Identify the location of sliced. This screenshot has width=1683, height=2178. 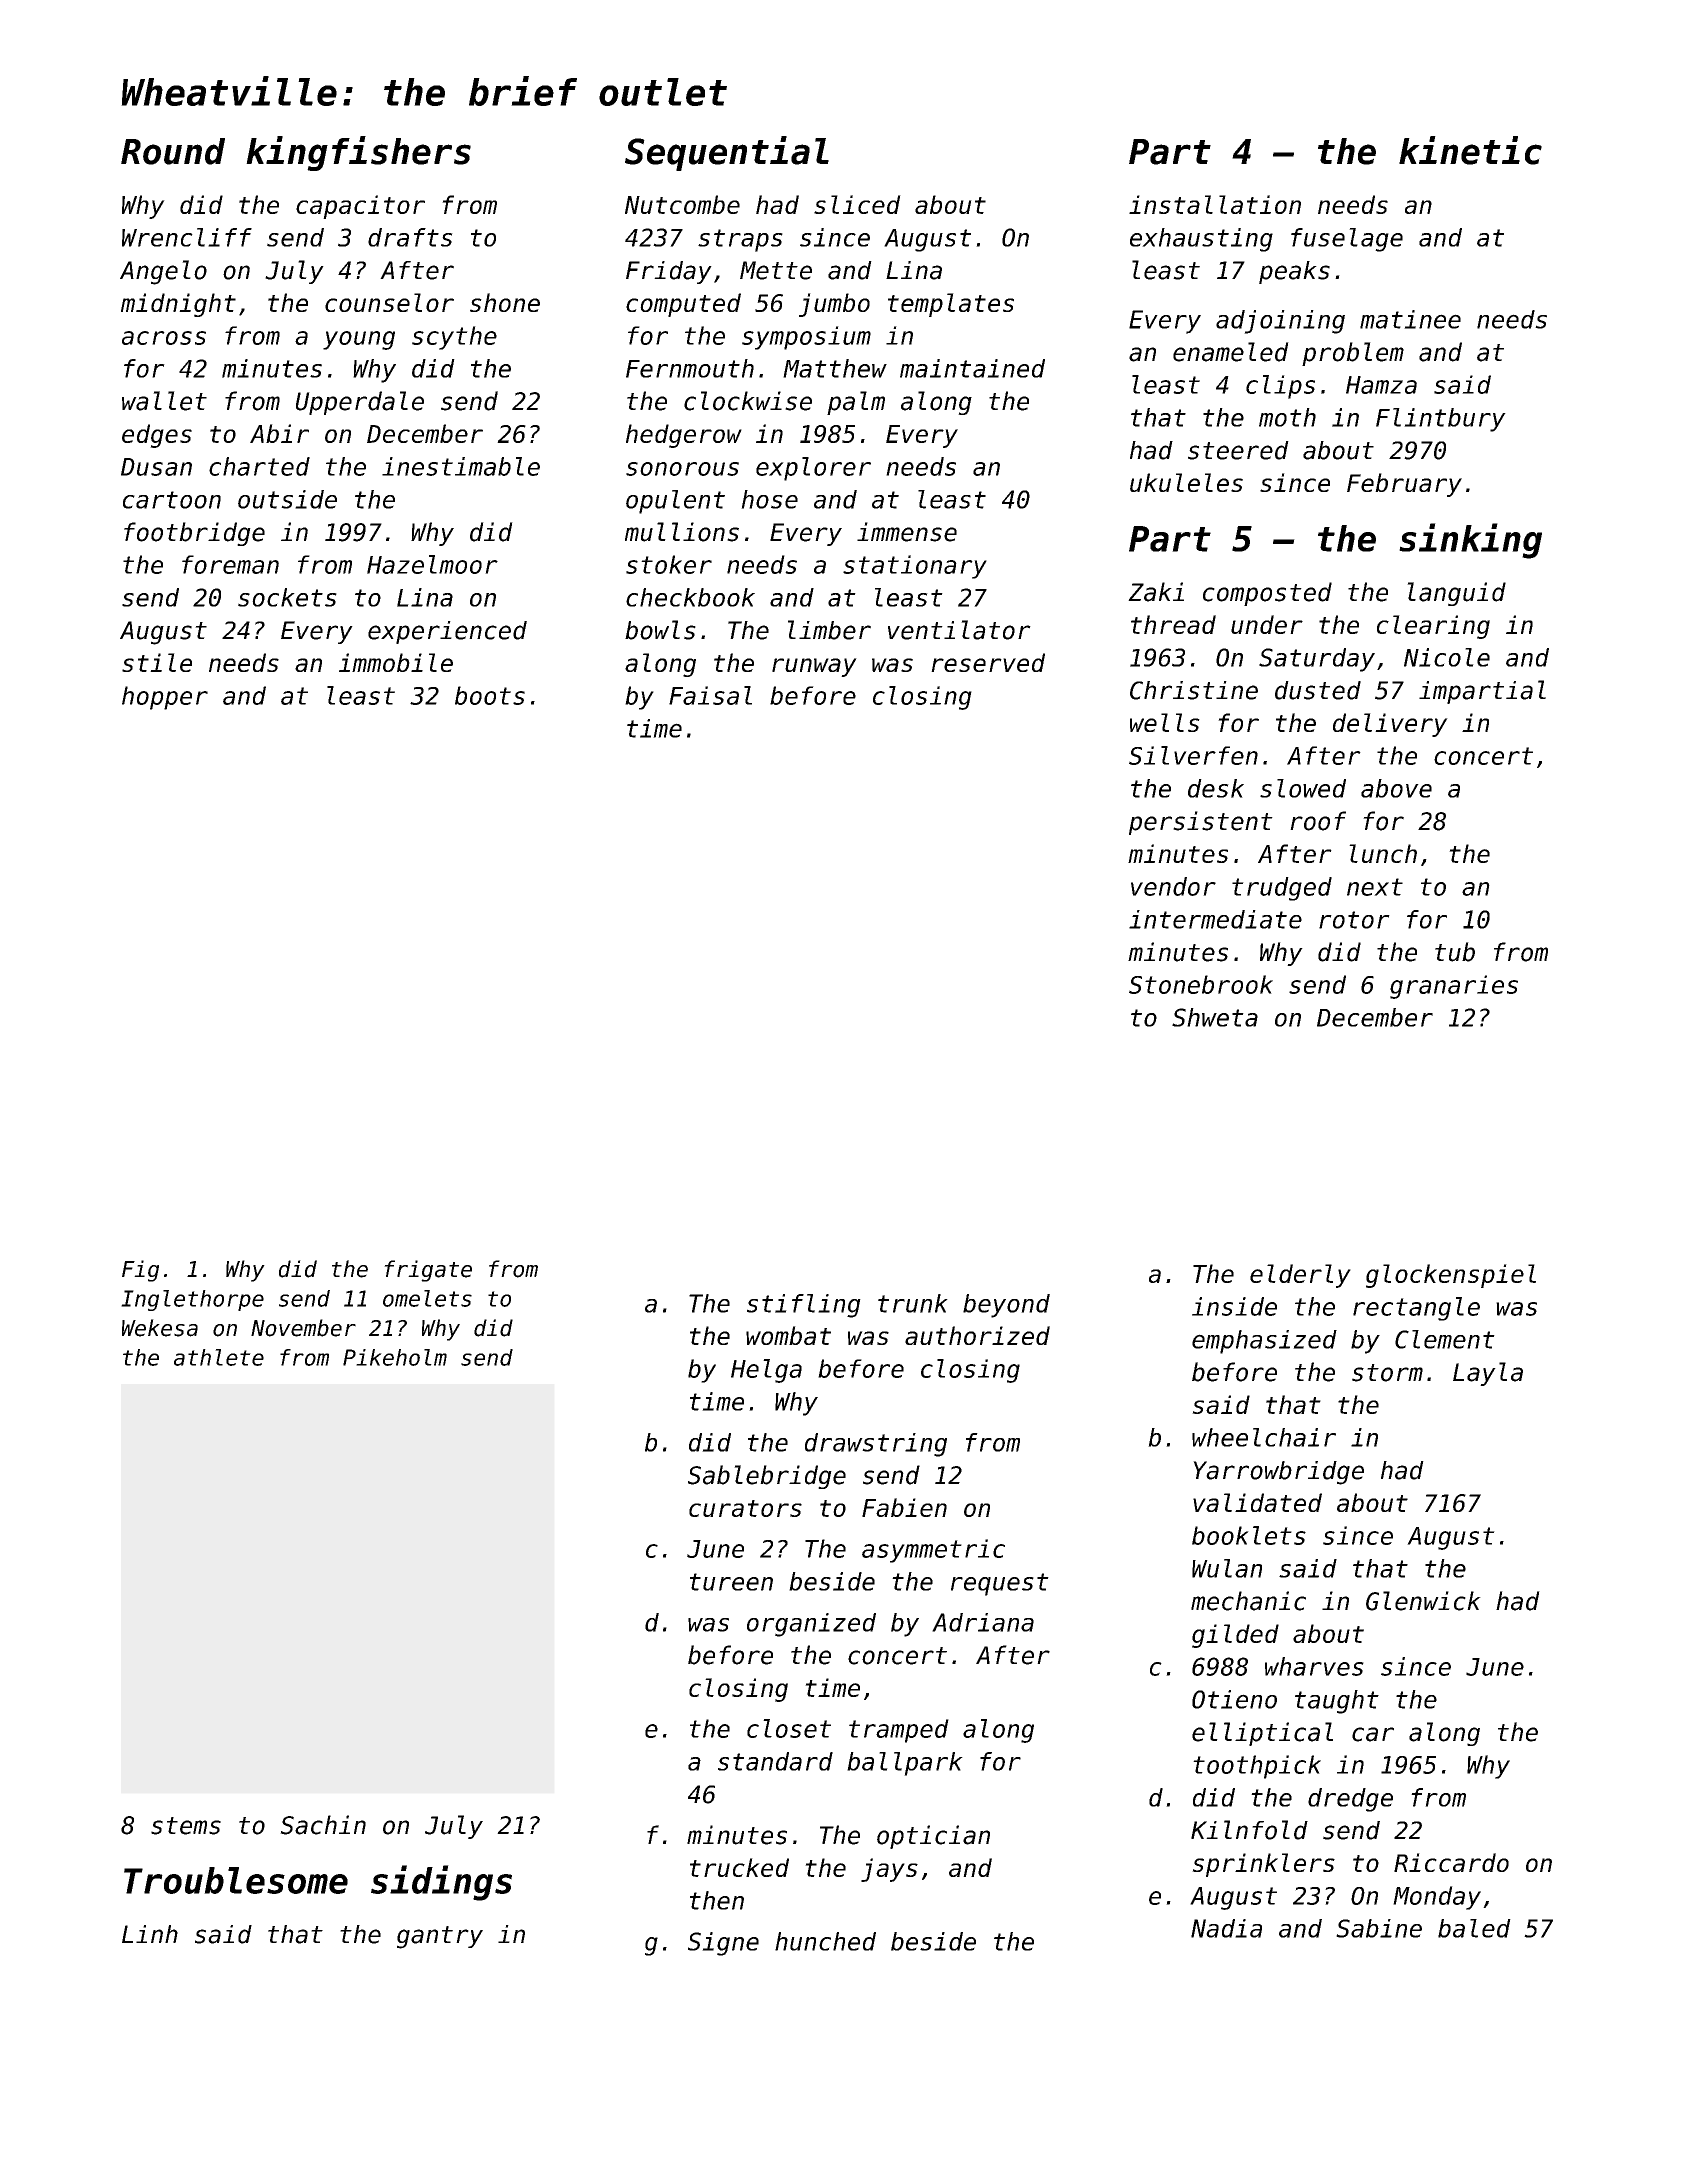
(857, 204).
